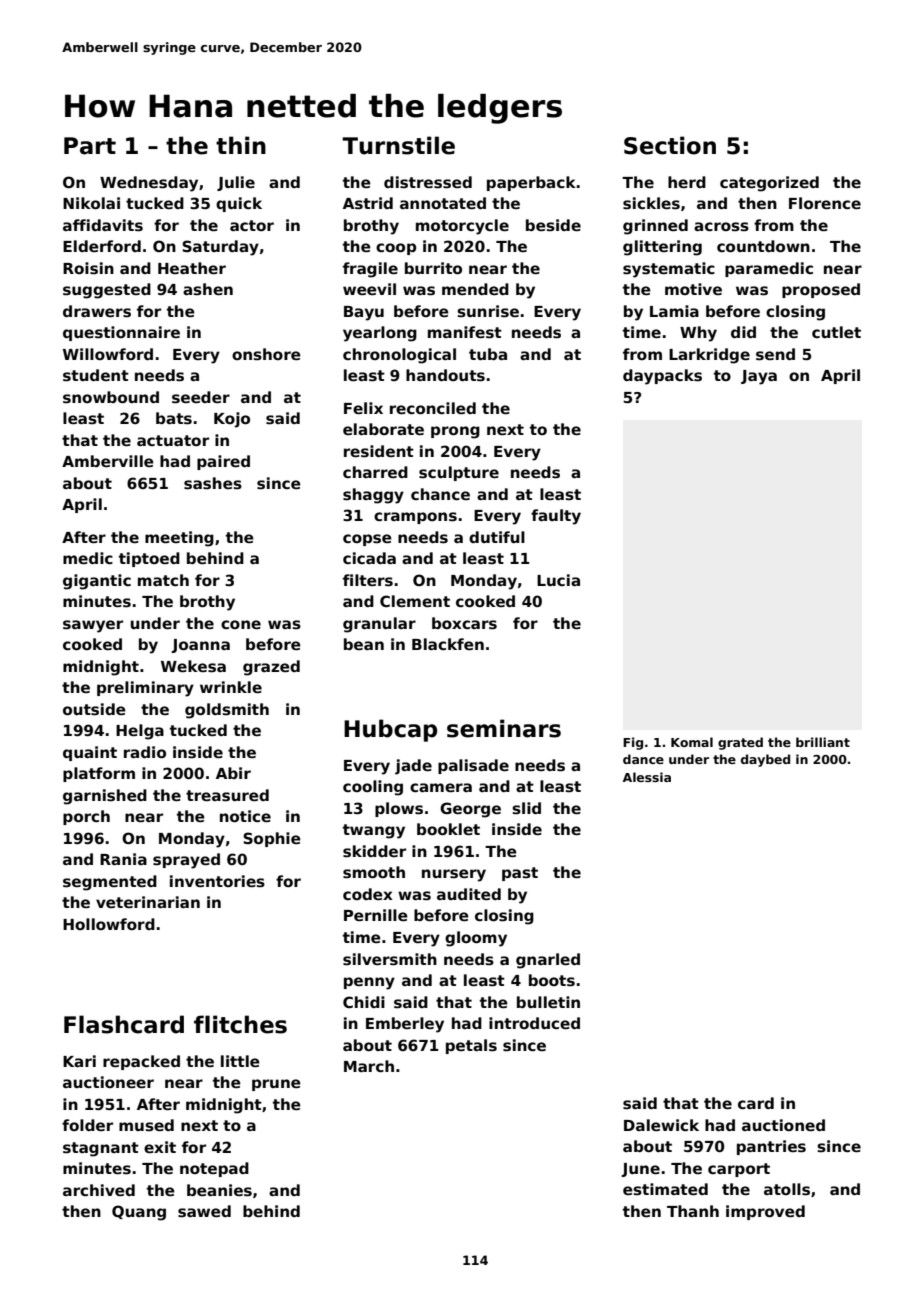 This image has width=924, height=1308. I want to click on gigantic, so click(97, 582).
